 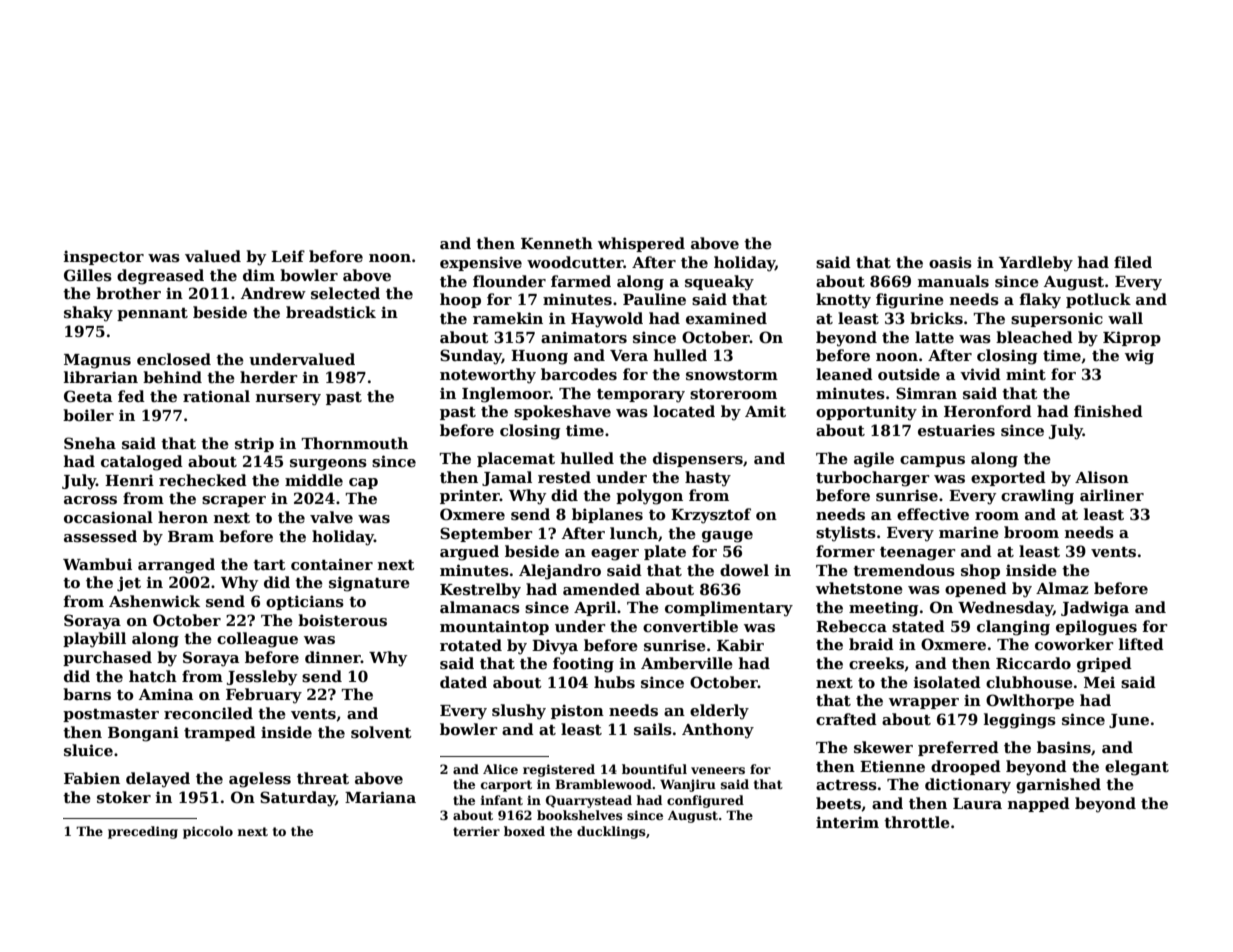 I want to click on oasis, so click(x=950, y=262).
